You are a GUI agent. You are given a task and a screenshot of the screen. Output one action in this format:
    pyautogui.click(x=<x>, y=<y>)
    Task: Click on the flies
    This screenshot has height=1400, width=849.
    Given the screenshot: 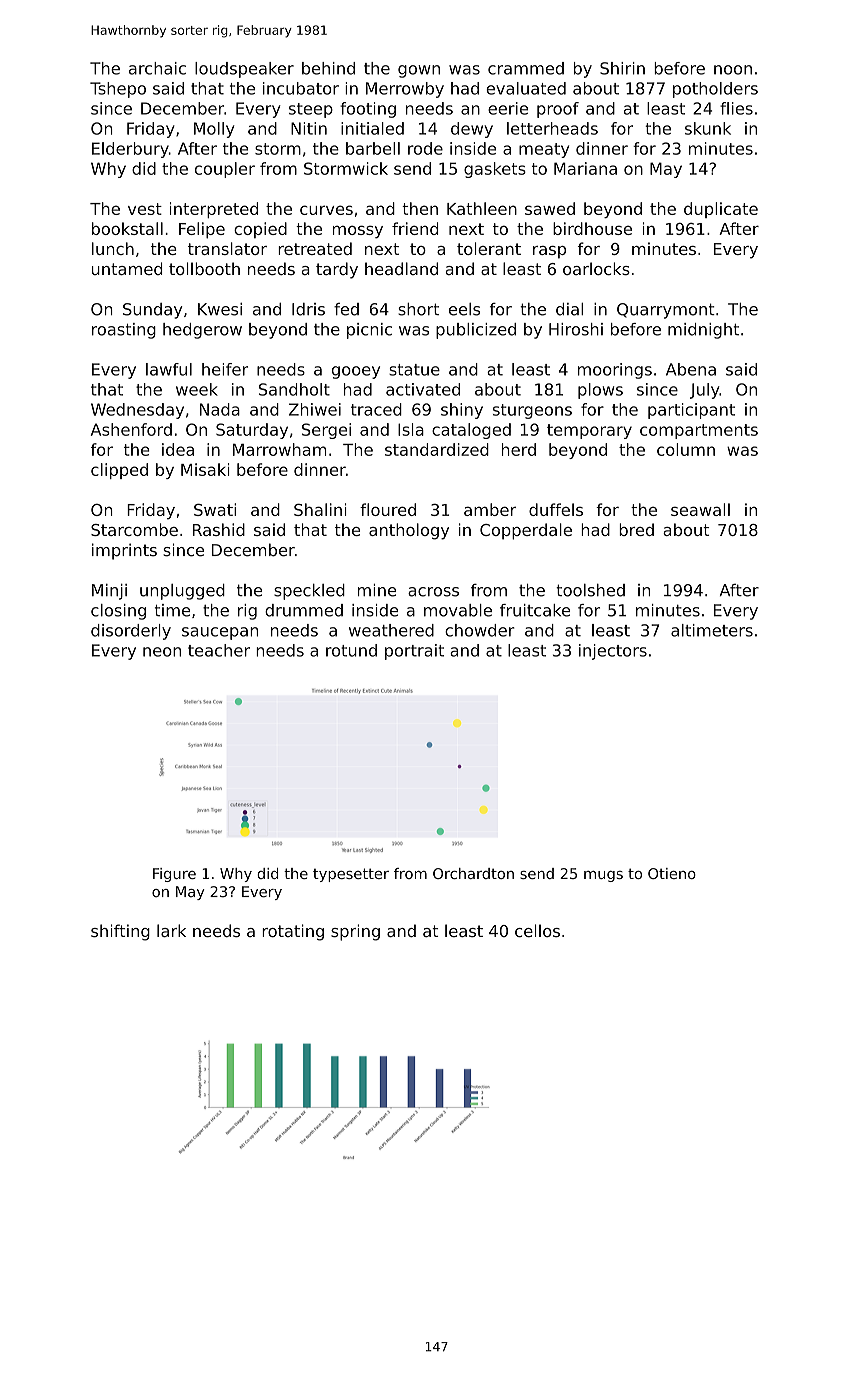 What is the action you would take?
    pyautogui.click(x=736, y=108)
